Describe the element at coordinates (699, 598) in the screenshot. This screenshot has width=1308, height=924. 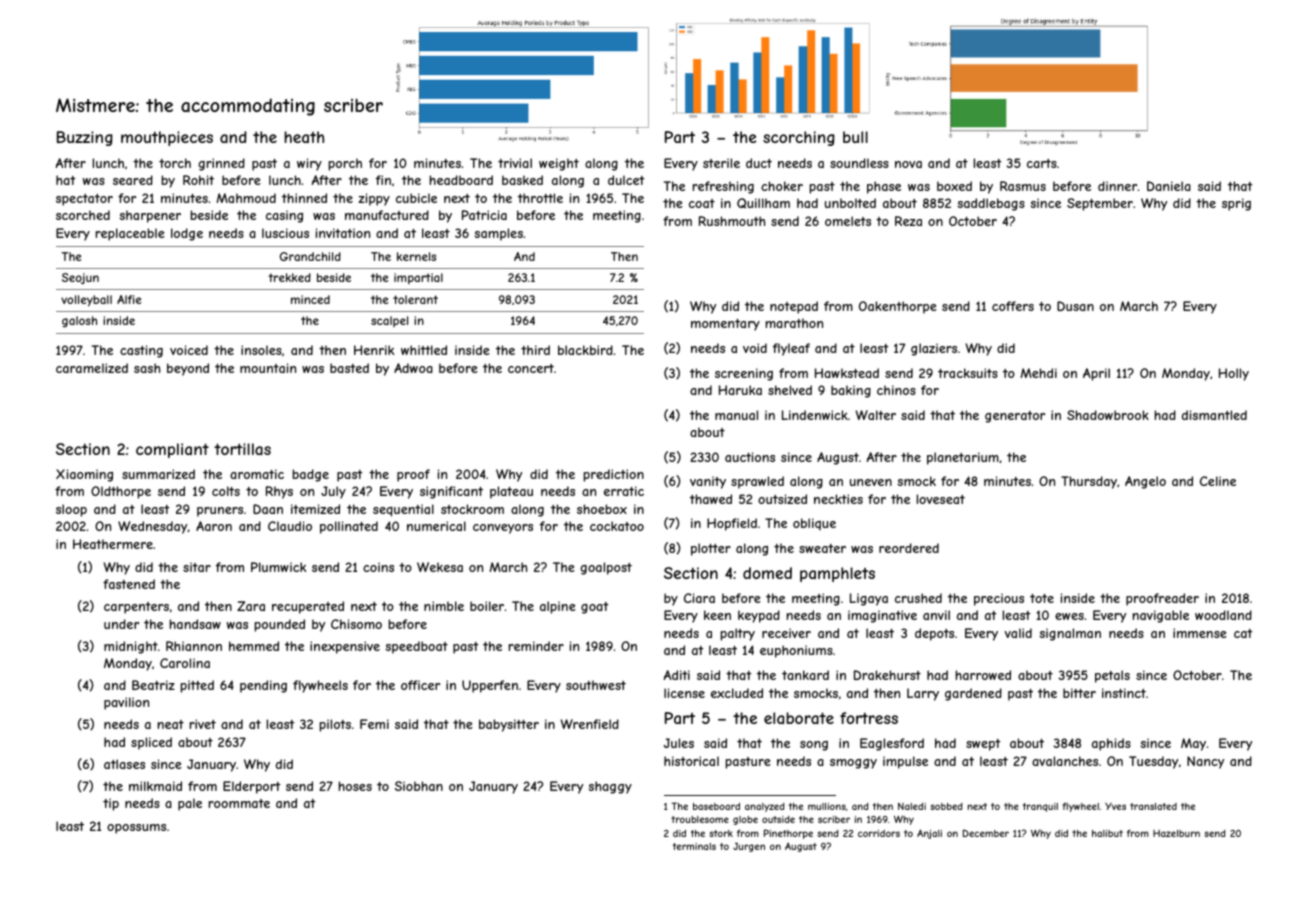
I see `Ciara` at that location.
